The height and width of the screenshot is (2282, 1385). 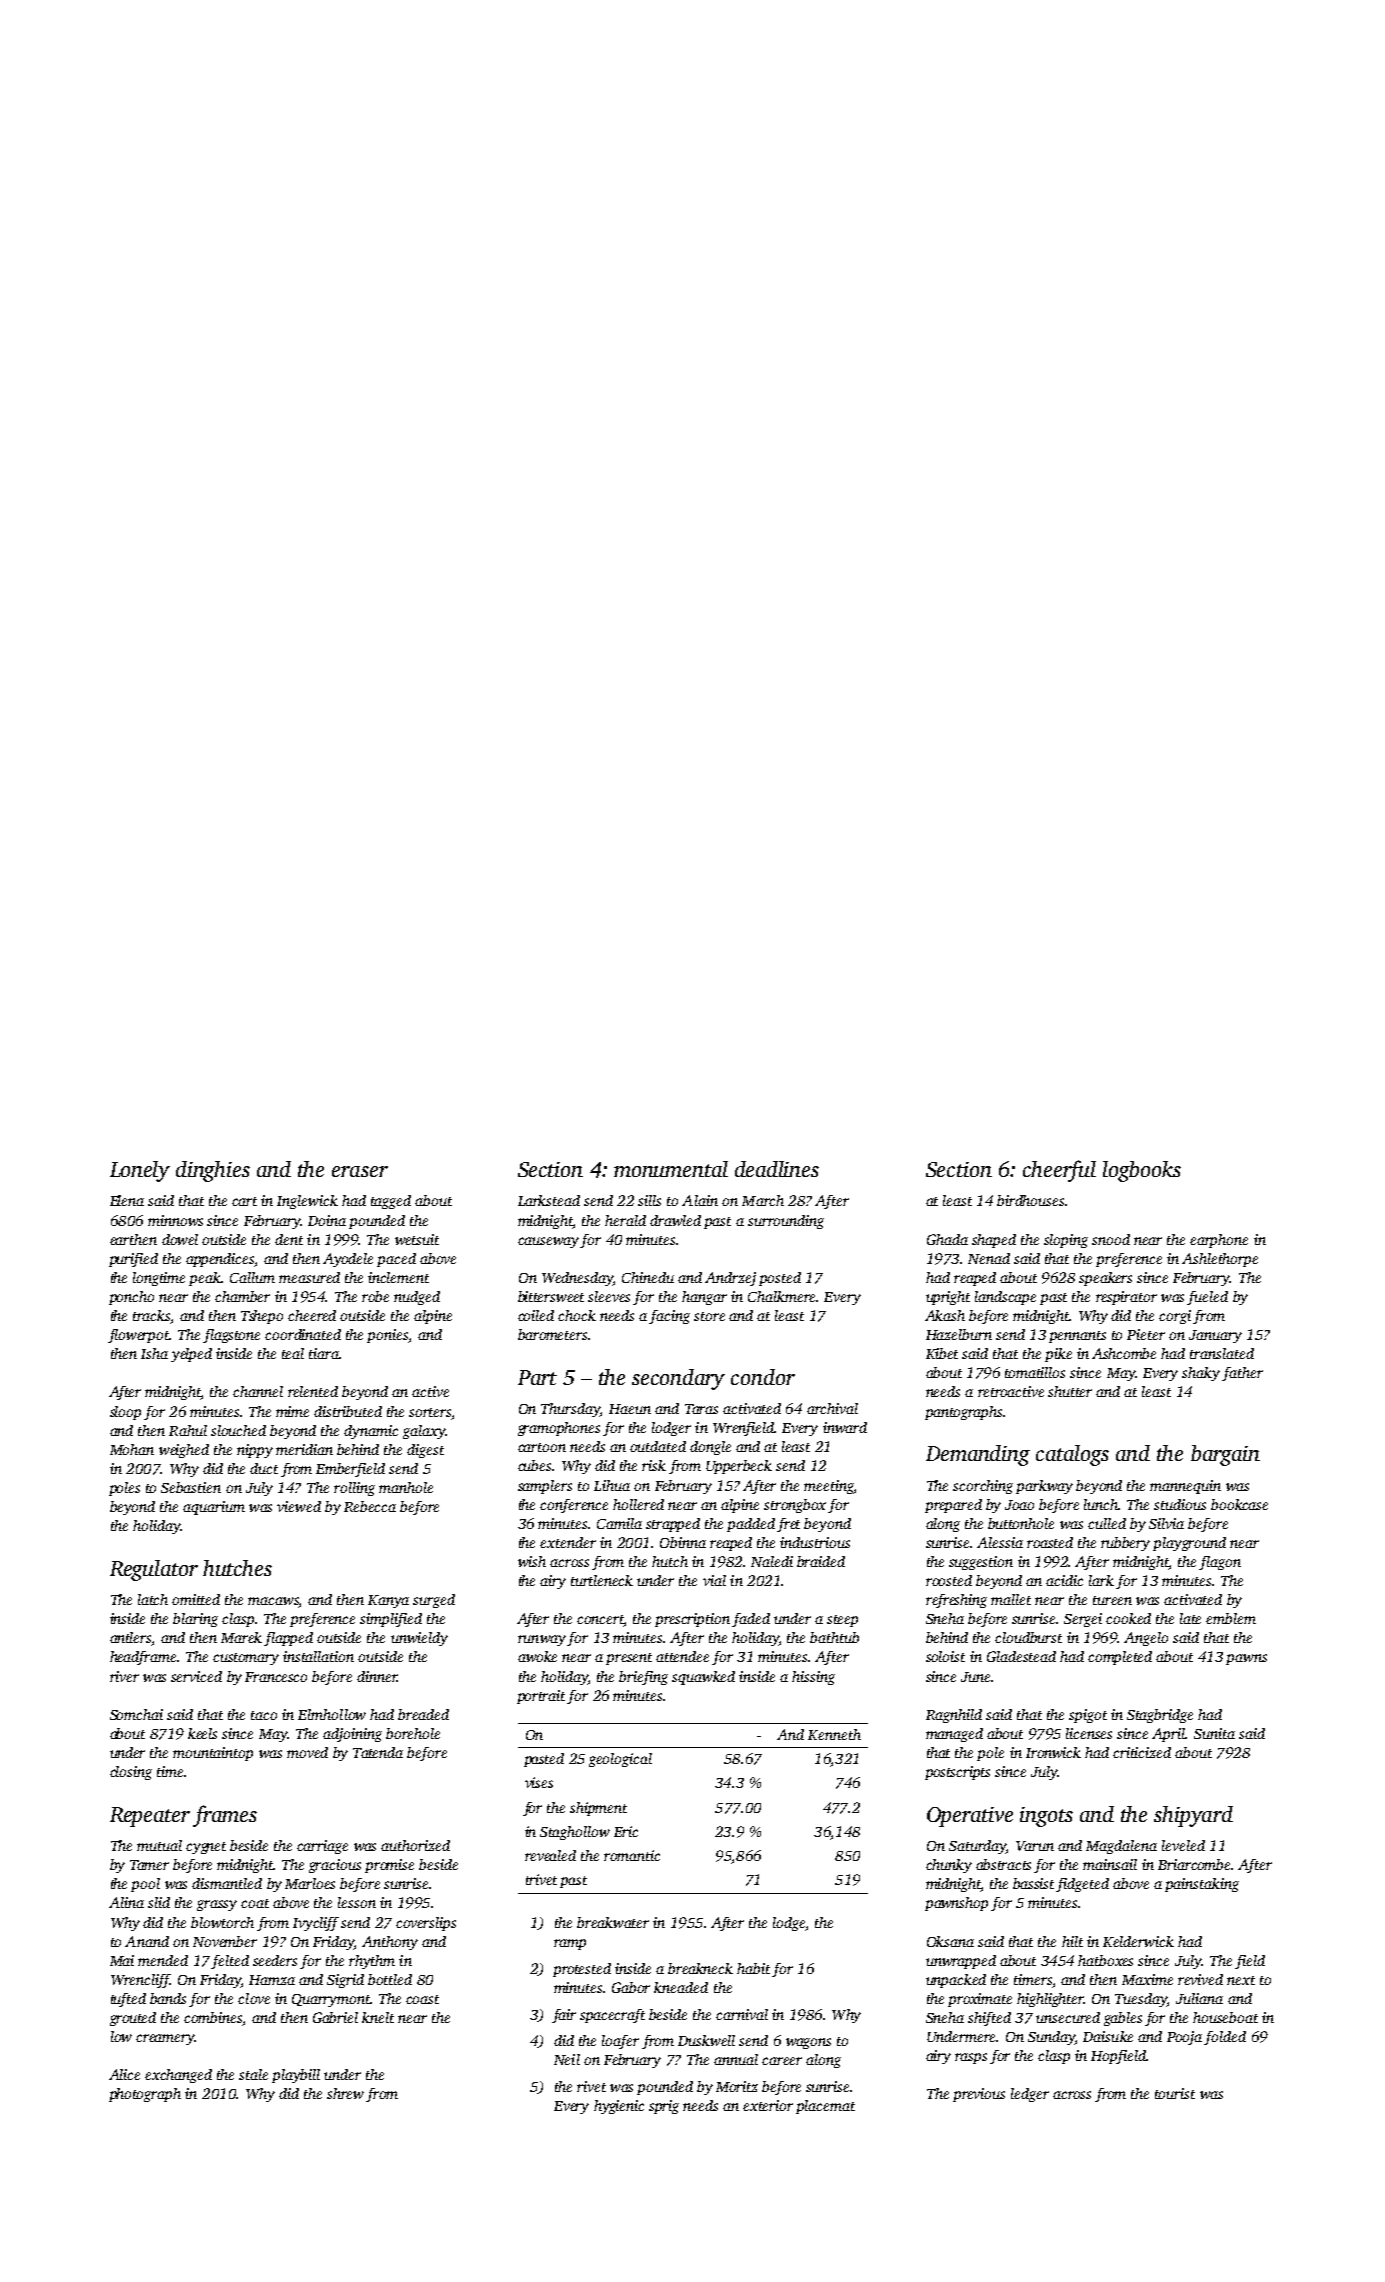 I want to click on nudged, so click(x=417, y=1298).
